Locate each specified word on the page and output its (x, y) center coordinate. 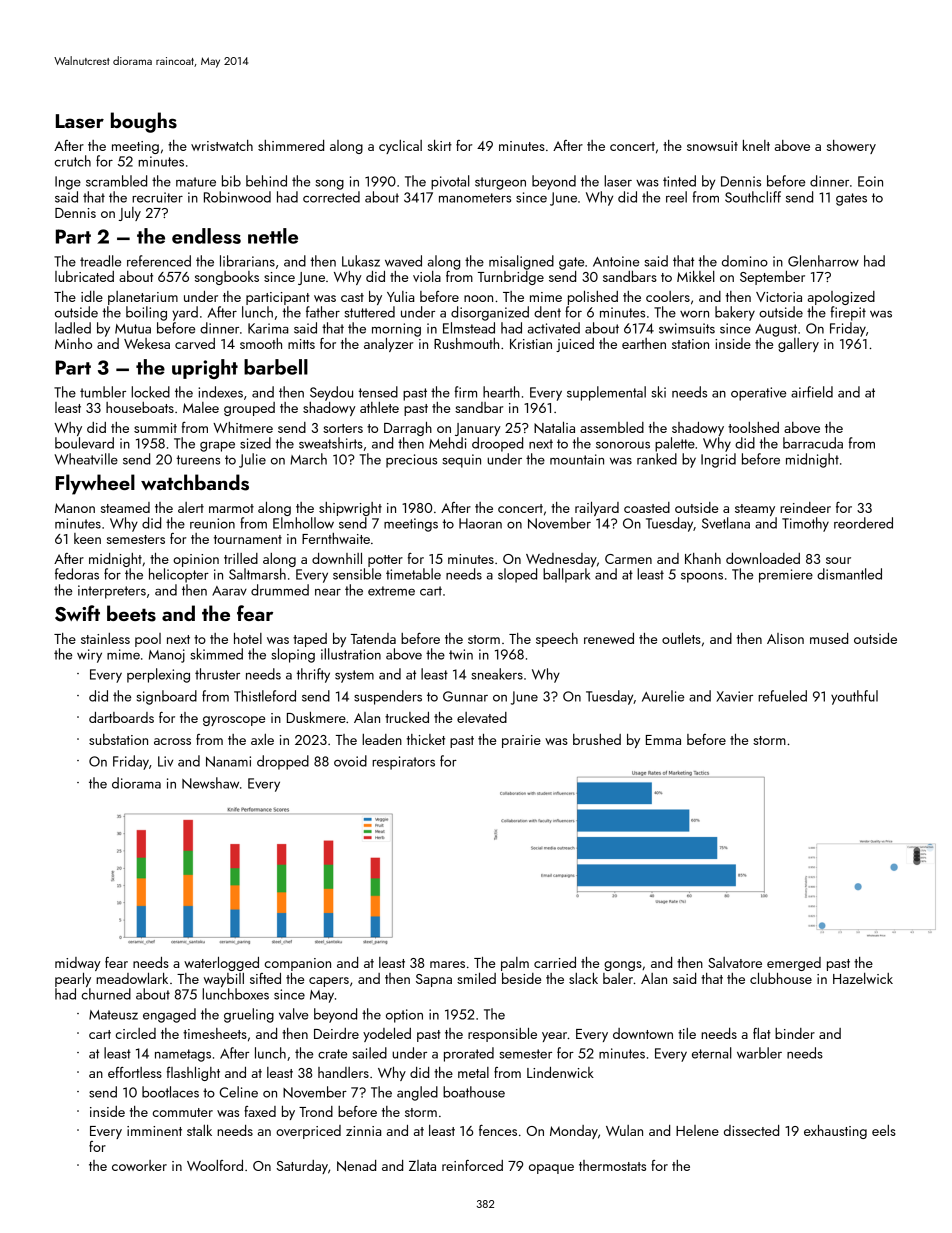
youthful (854, 697)
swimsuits (687, 328)
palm (515, 964)
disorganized (490, 313)
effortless (135, 1072)
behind (266, 181)
